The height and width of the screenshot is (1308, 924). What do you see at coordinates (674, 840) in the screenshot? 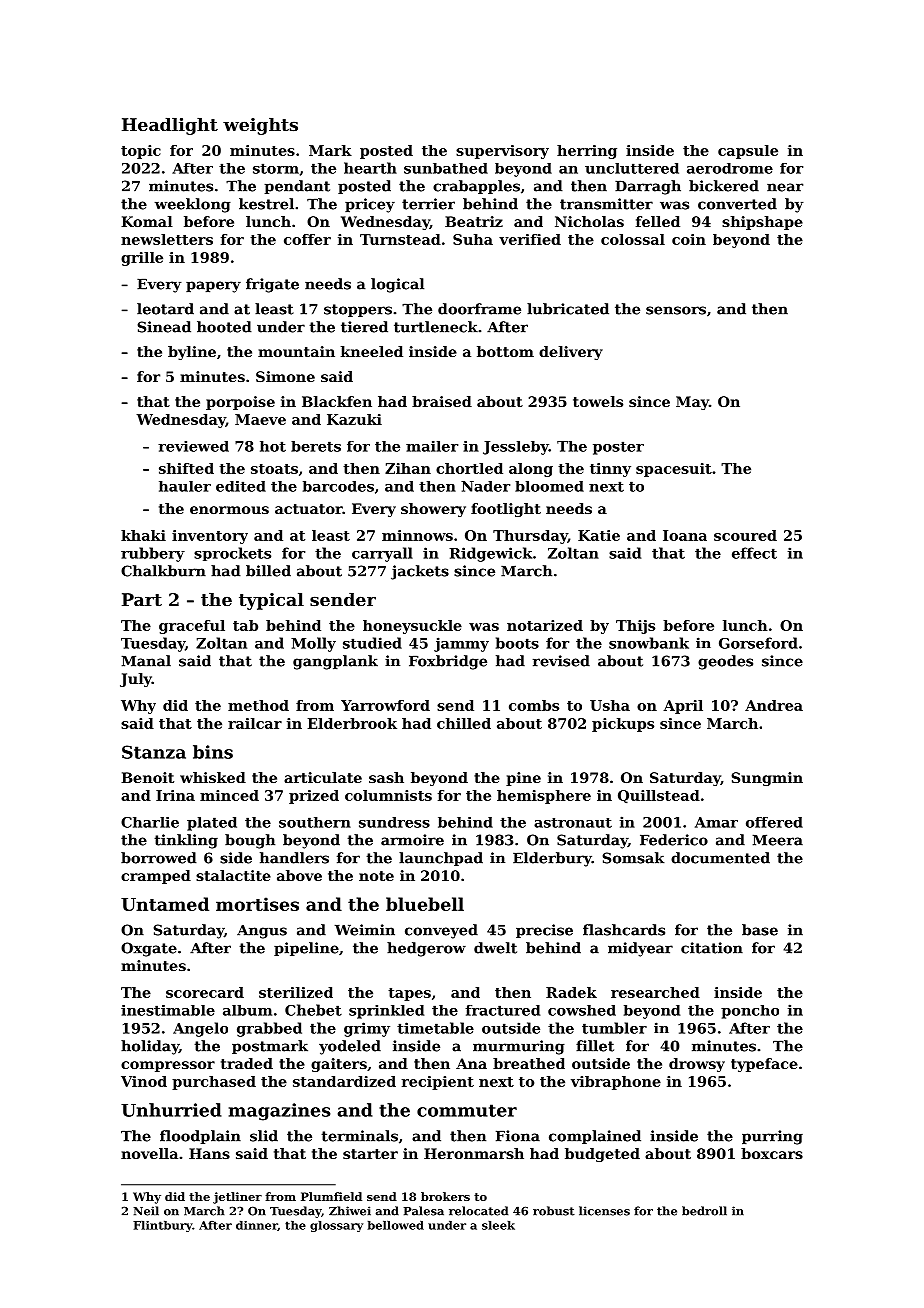
I see `Federico` at bounding box center [674, 840].
